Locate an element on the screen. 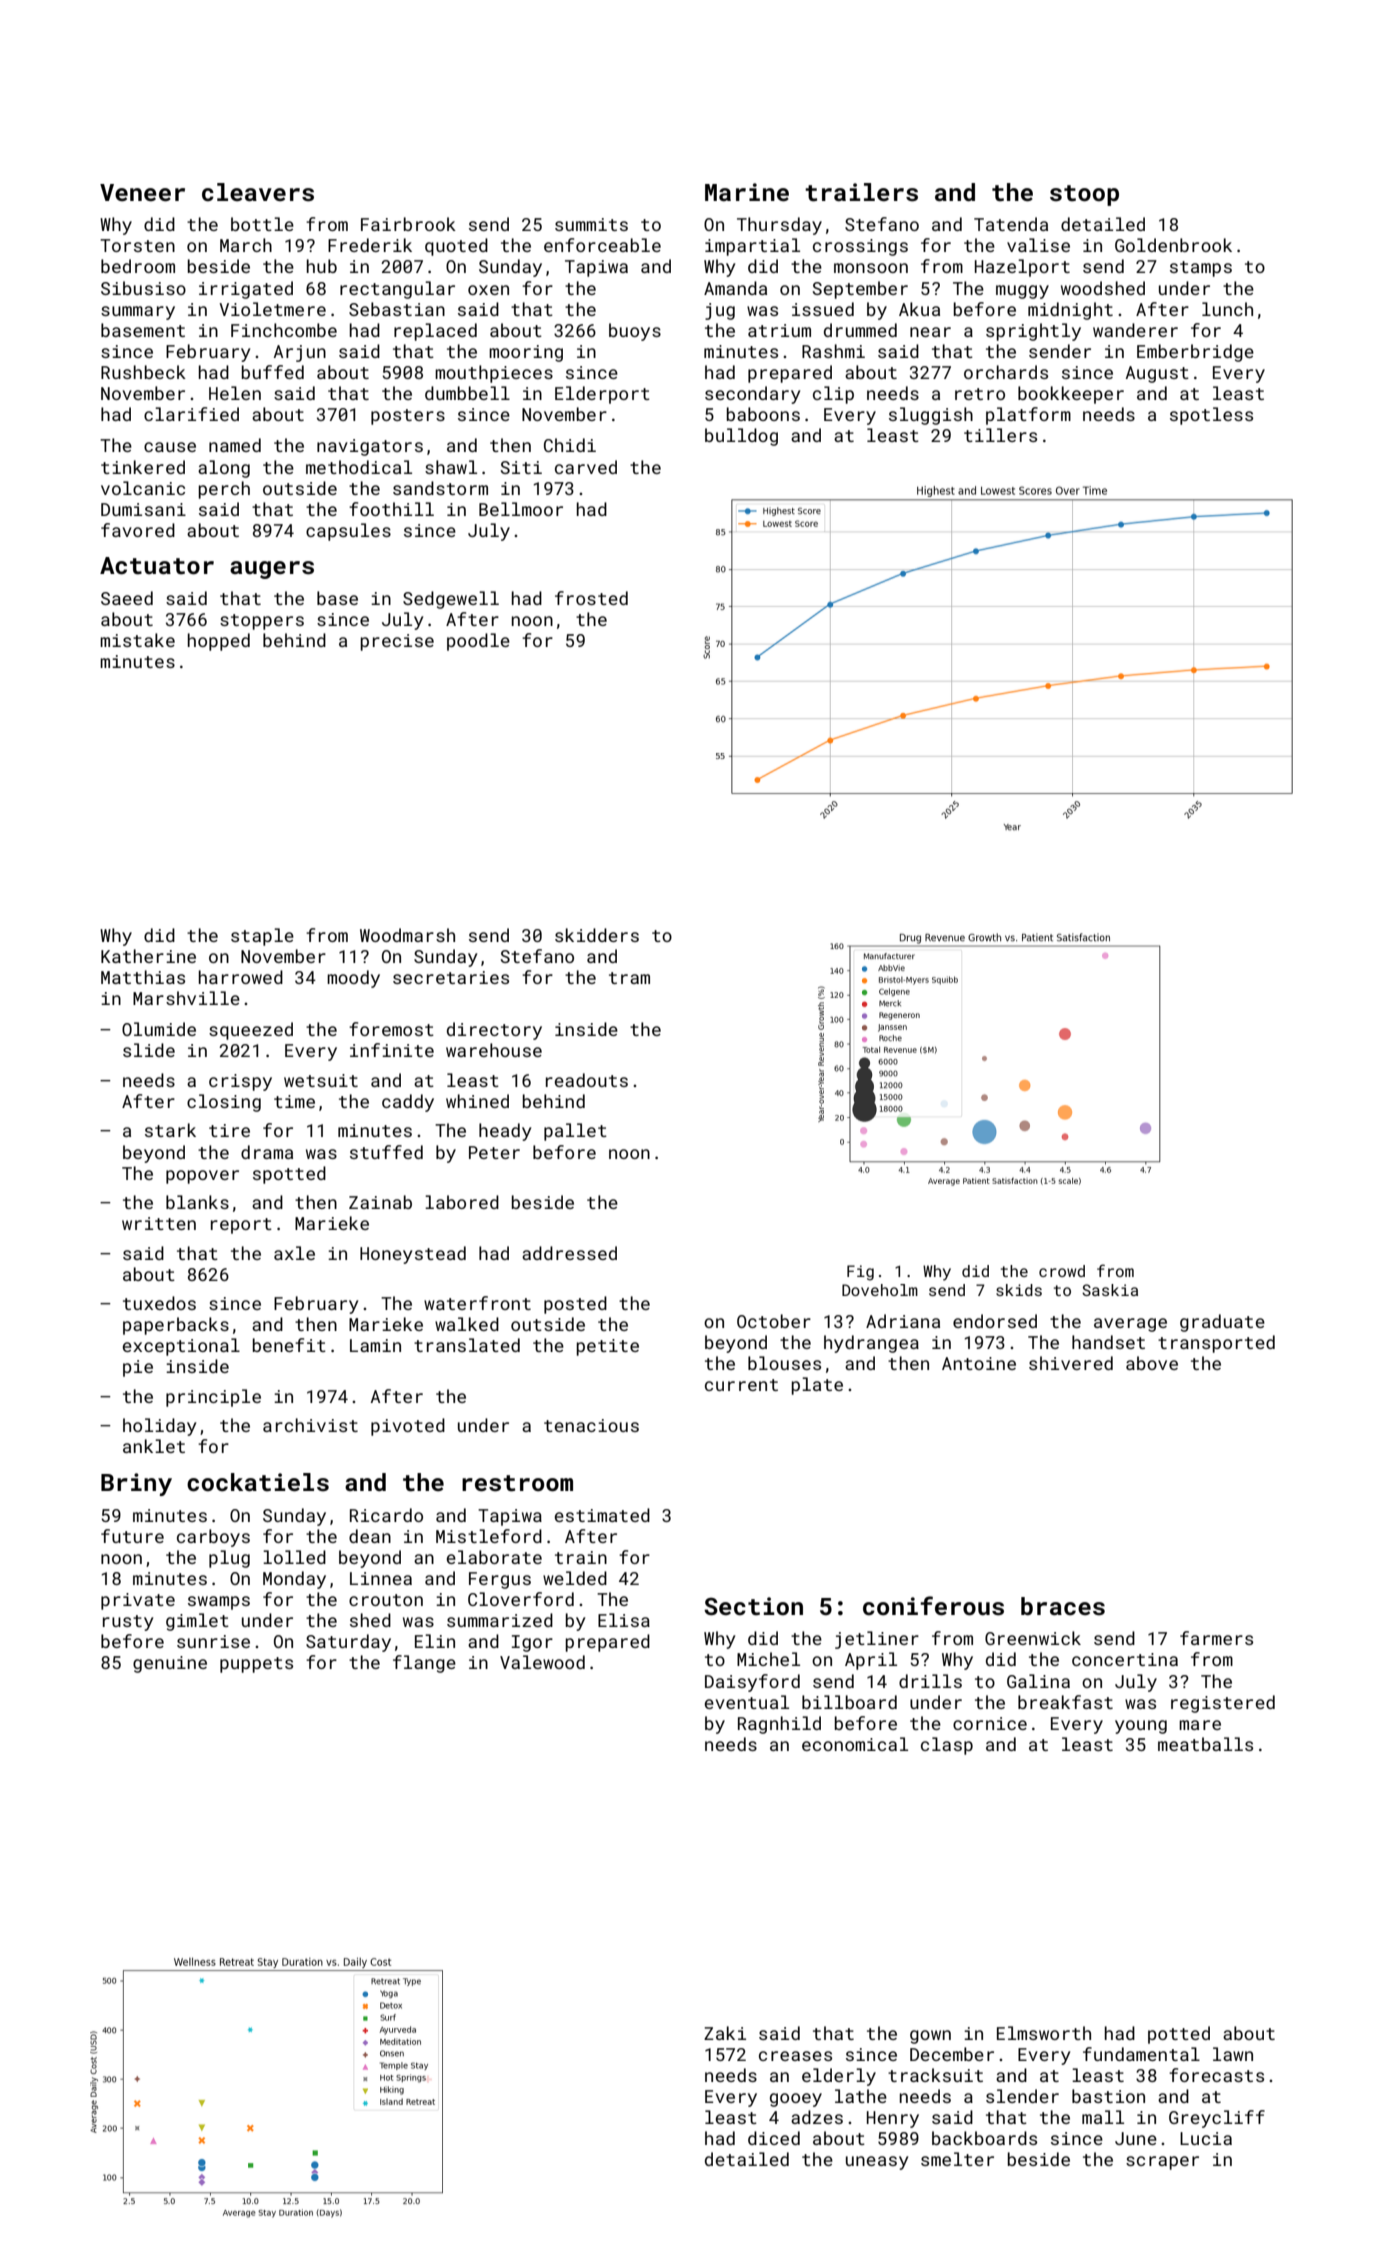 The image size is (1377, 2268). Rashmi is located at coordinates (833, 351).
